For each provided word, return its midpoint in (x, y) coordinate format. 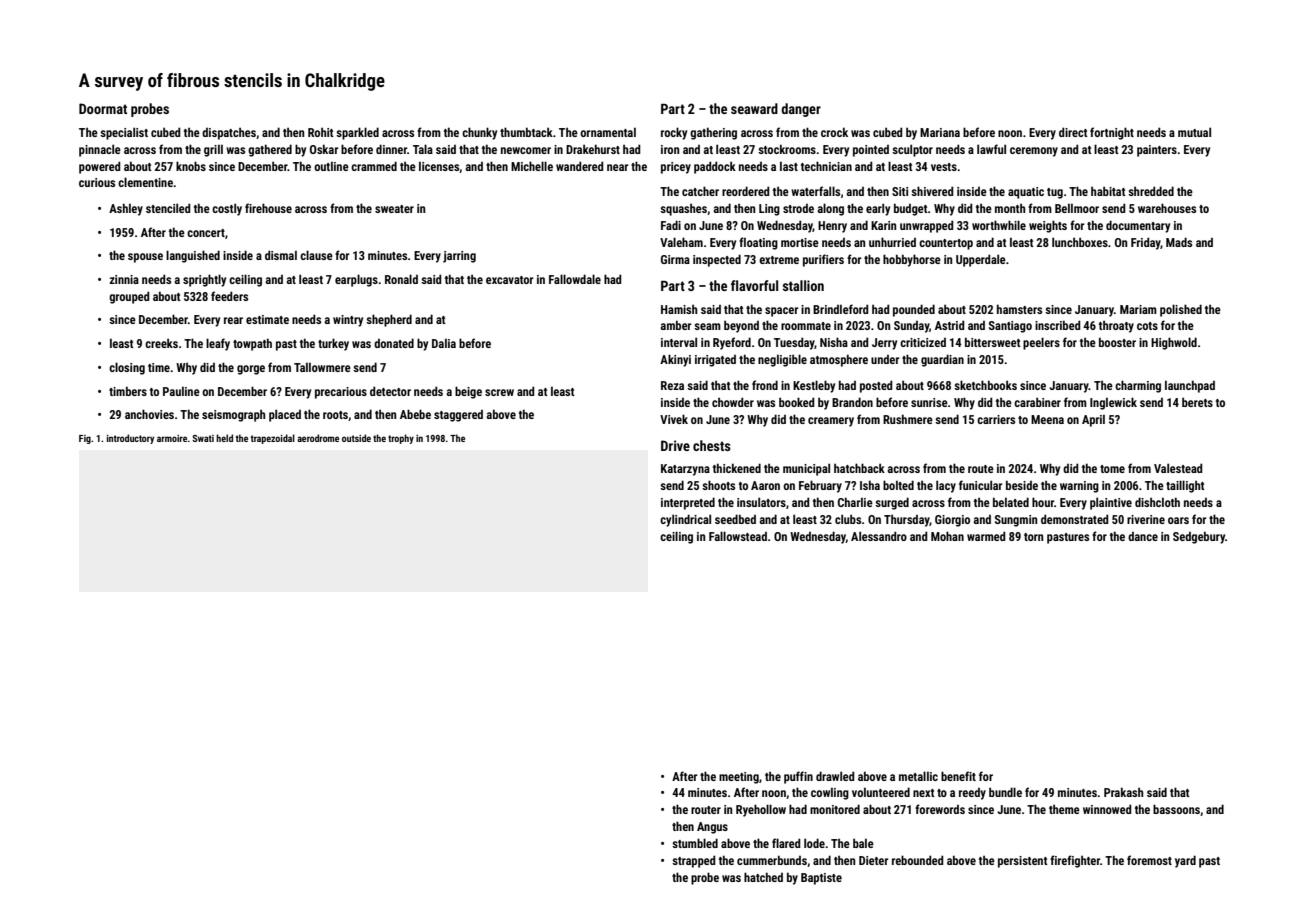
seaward (754, 108)
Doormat (103, 108)
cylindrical (685, 520)
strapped (694, 861)
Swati (203, 438)
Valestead (1178, 468)
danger (801, 110)
